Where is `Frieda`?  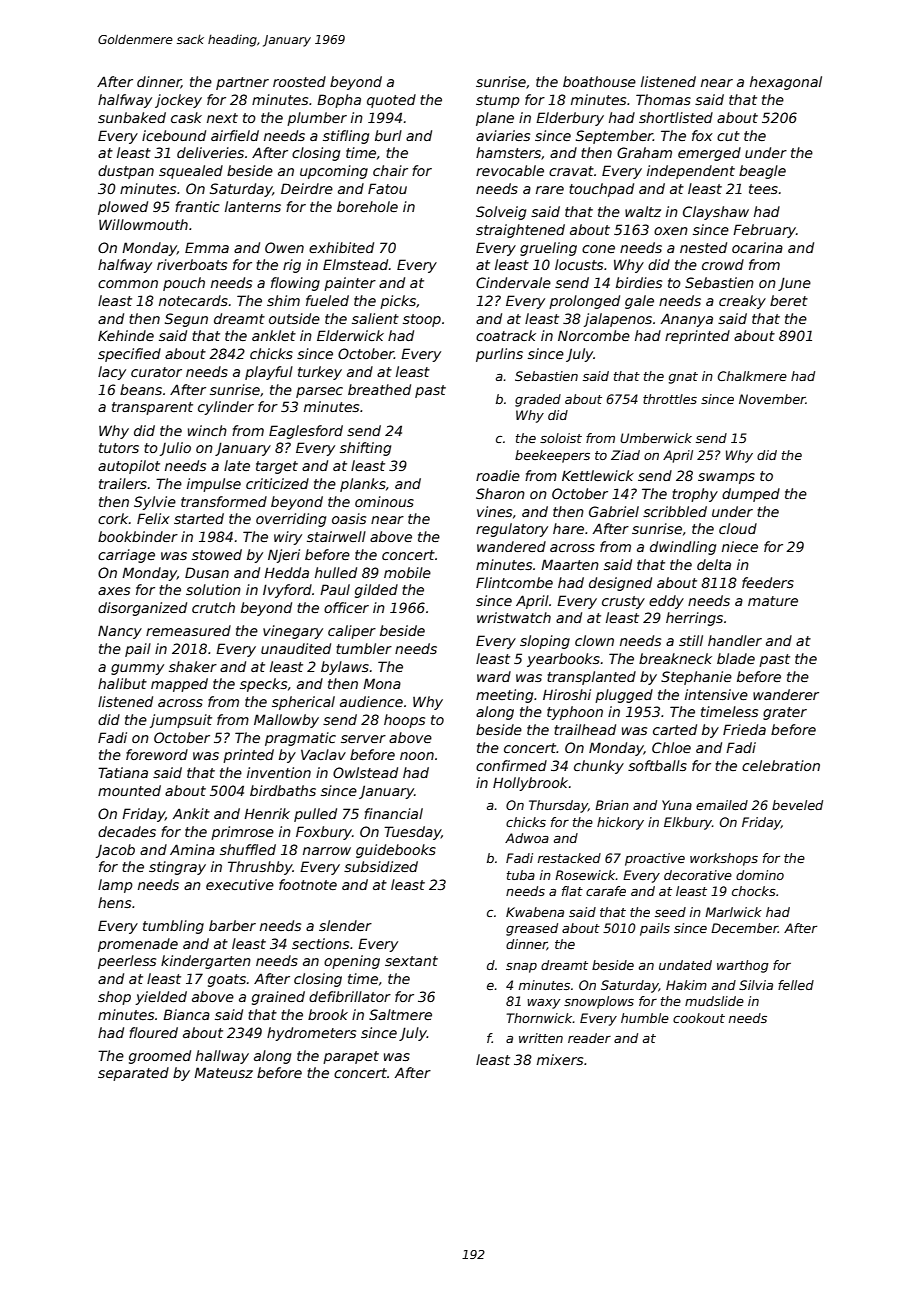 Frieda is located at coordinates (744, 729).
